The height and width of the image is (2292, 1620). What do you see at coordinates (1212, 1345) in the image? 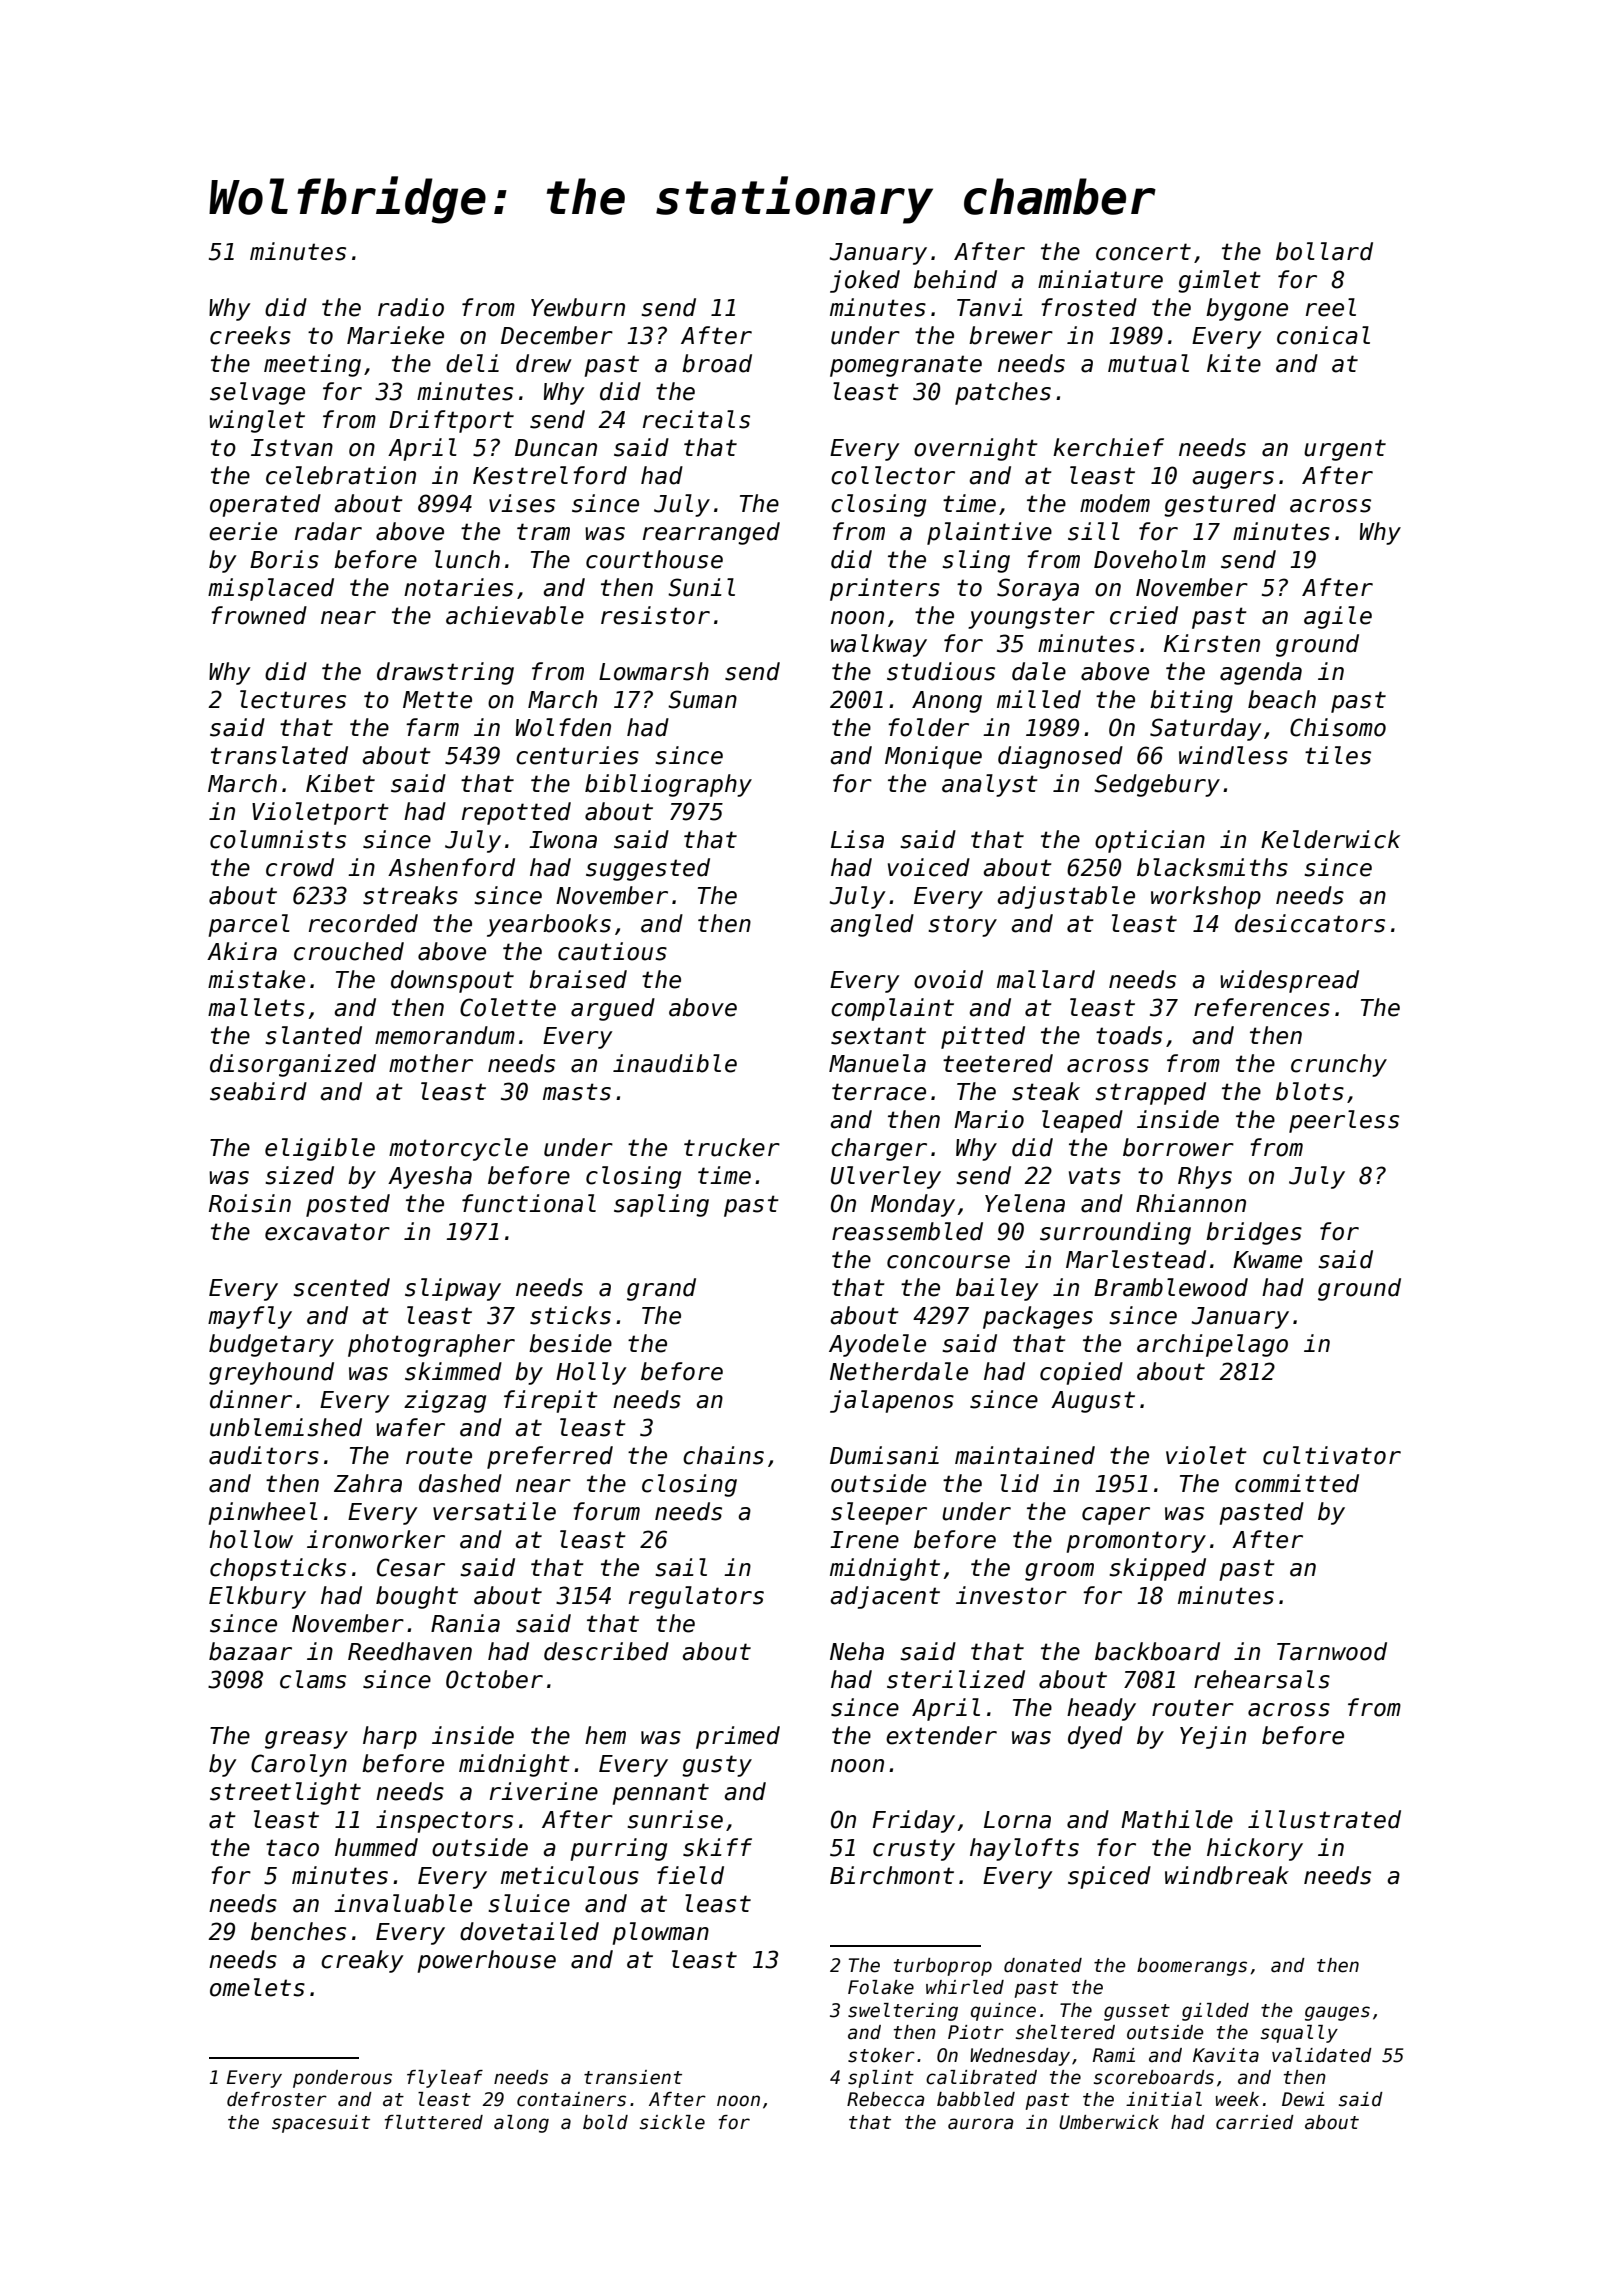
I see `archipelago` at bounding box center [1212, 1345].
